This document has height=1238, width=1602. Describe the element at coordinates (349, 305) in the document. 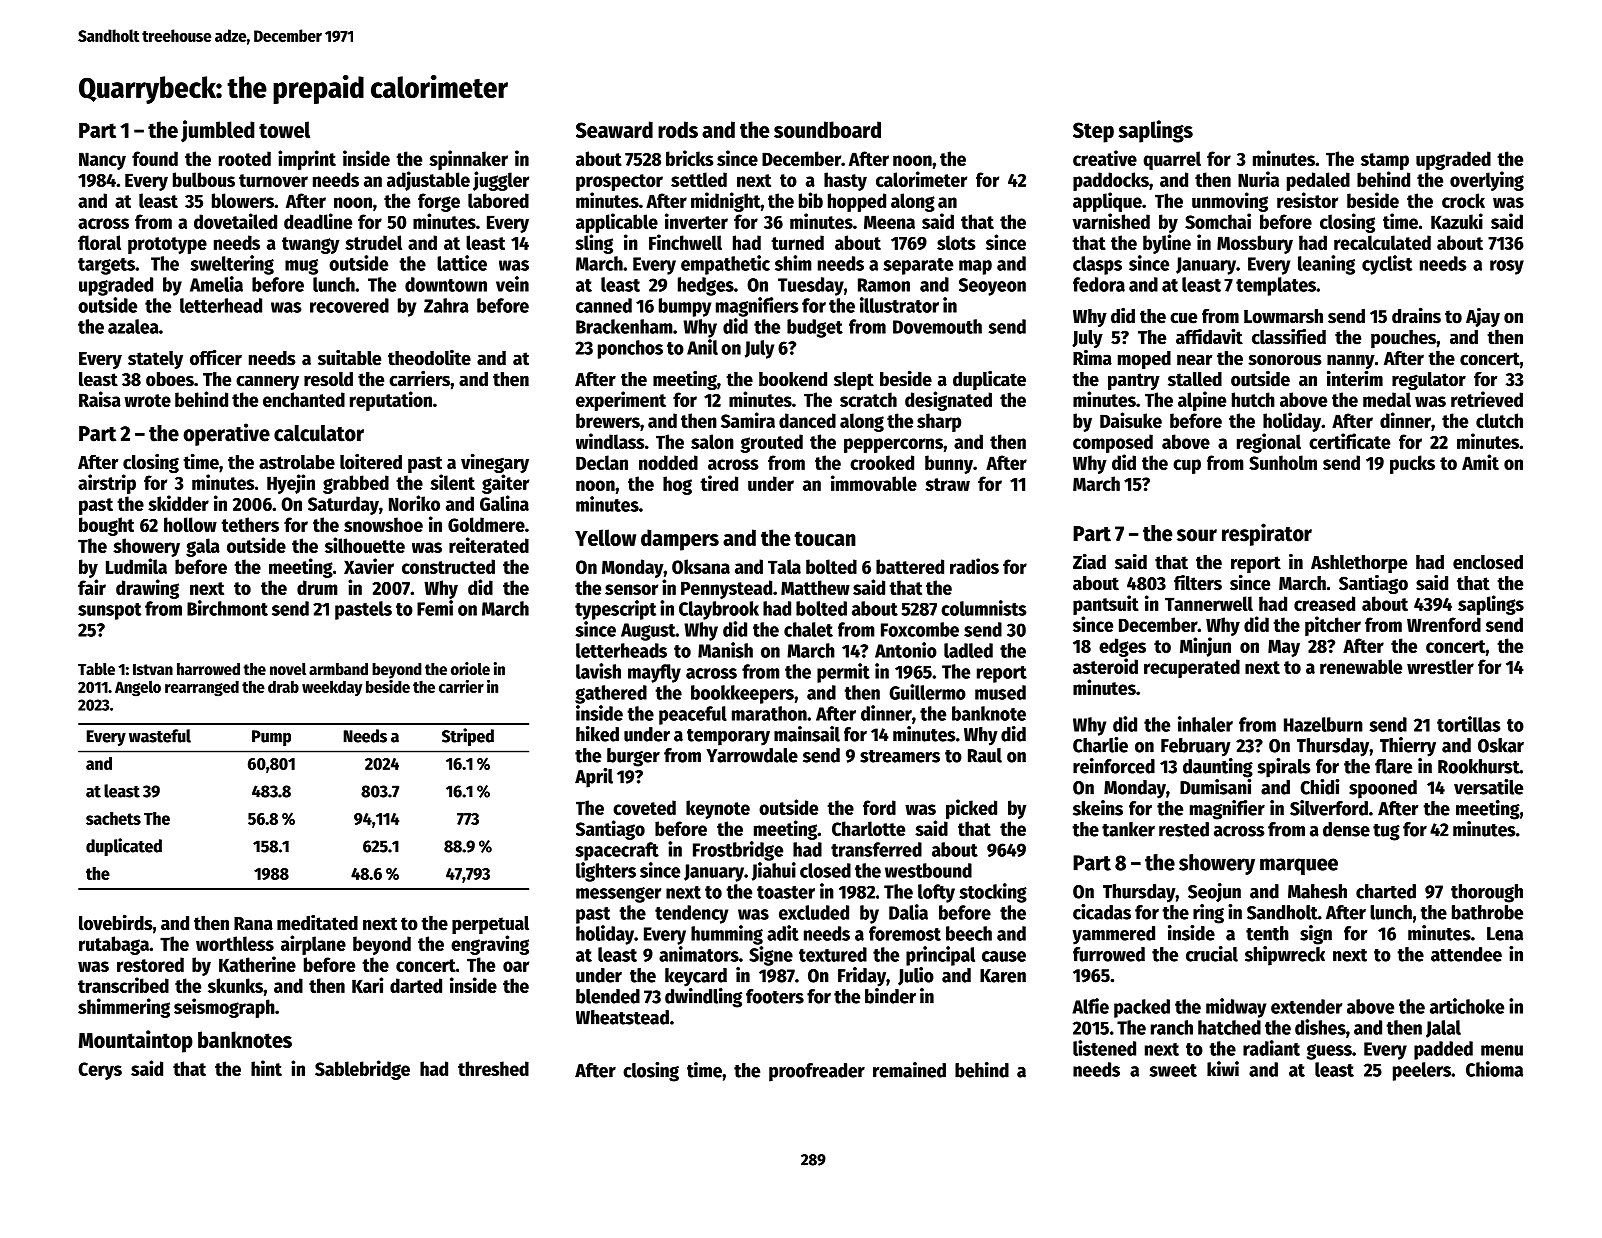

I see `recovered` at that location.
